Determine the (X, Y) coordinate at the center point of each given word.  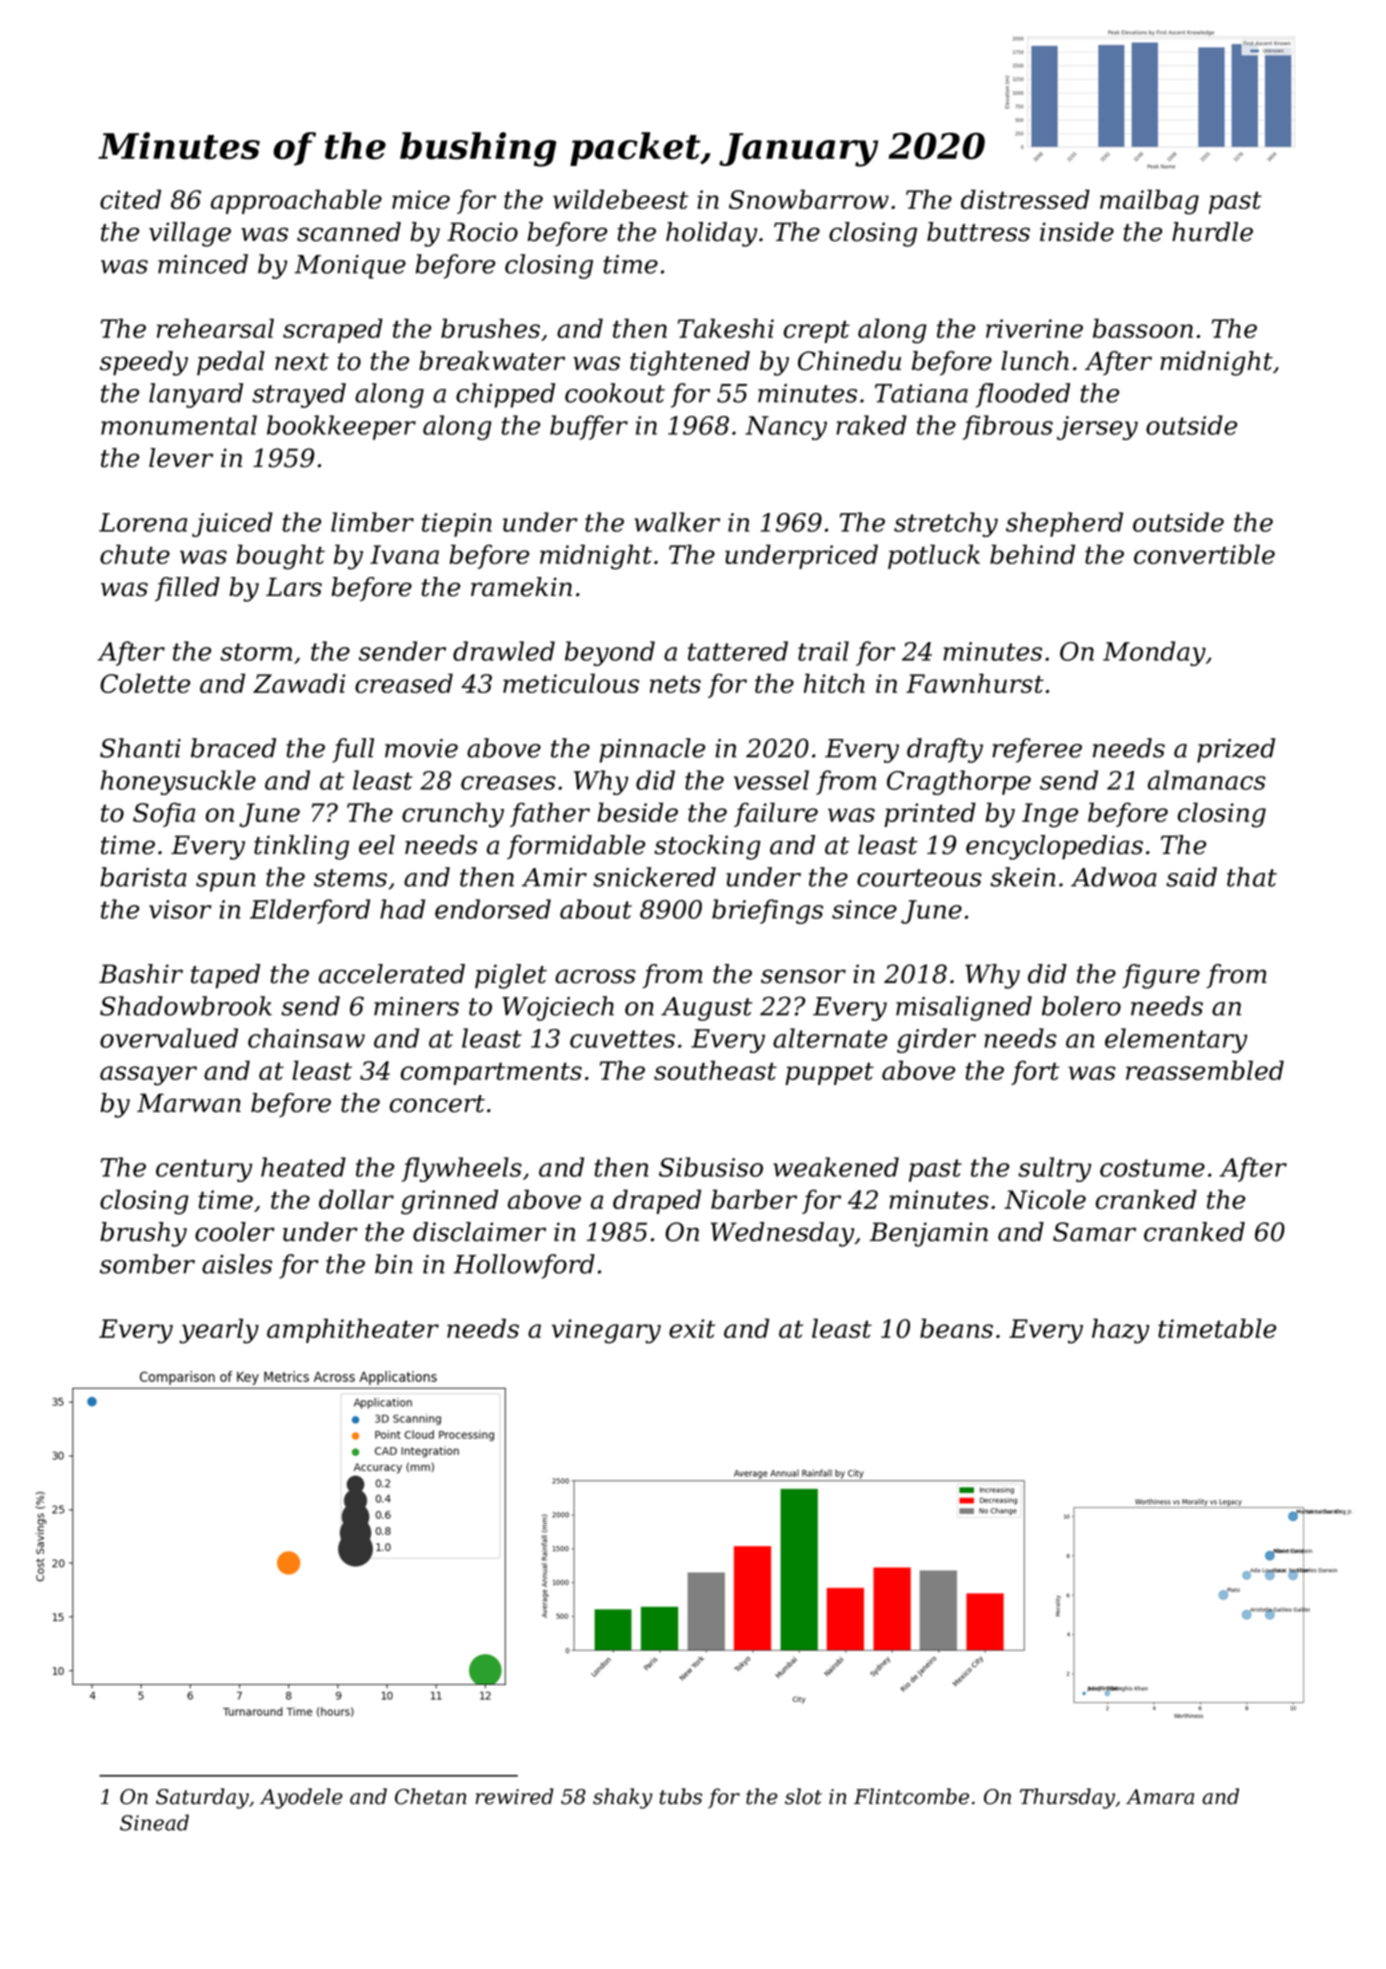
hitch (834, 683)
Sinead (154, 1822)
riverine (1034, 328)
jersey (1097, 428)
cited (130, 199)
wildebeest (620, 199)
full (353, 750)
